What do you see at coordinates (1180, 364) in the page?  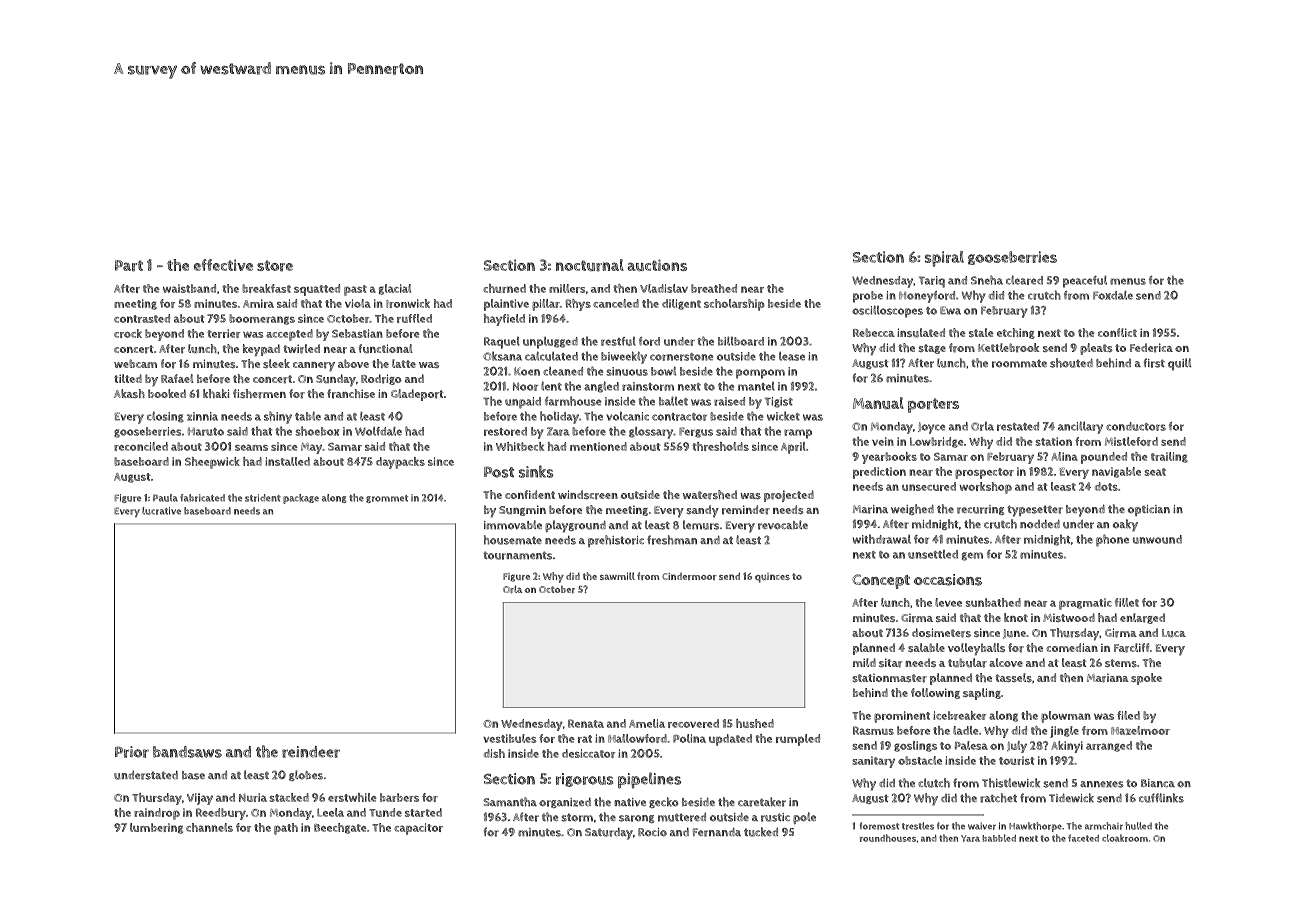 I see `quill` at bounding box center [1180, 364].
